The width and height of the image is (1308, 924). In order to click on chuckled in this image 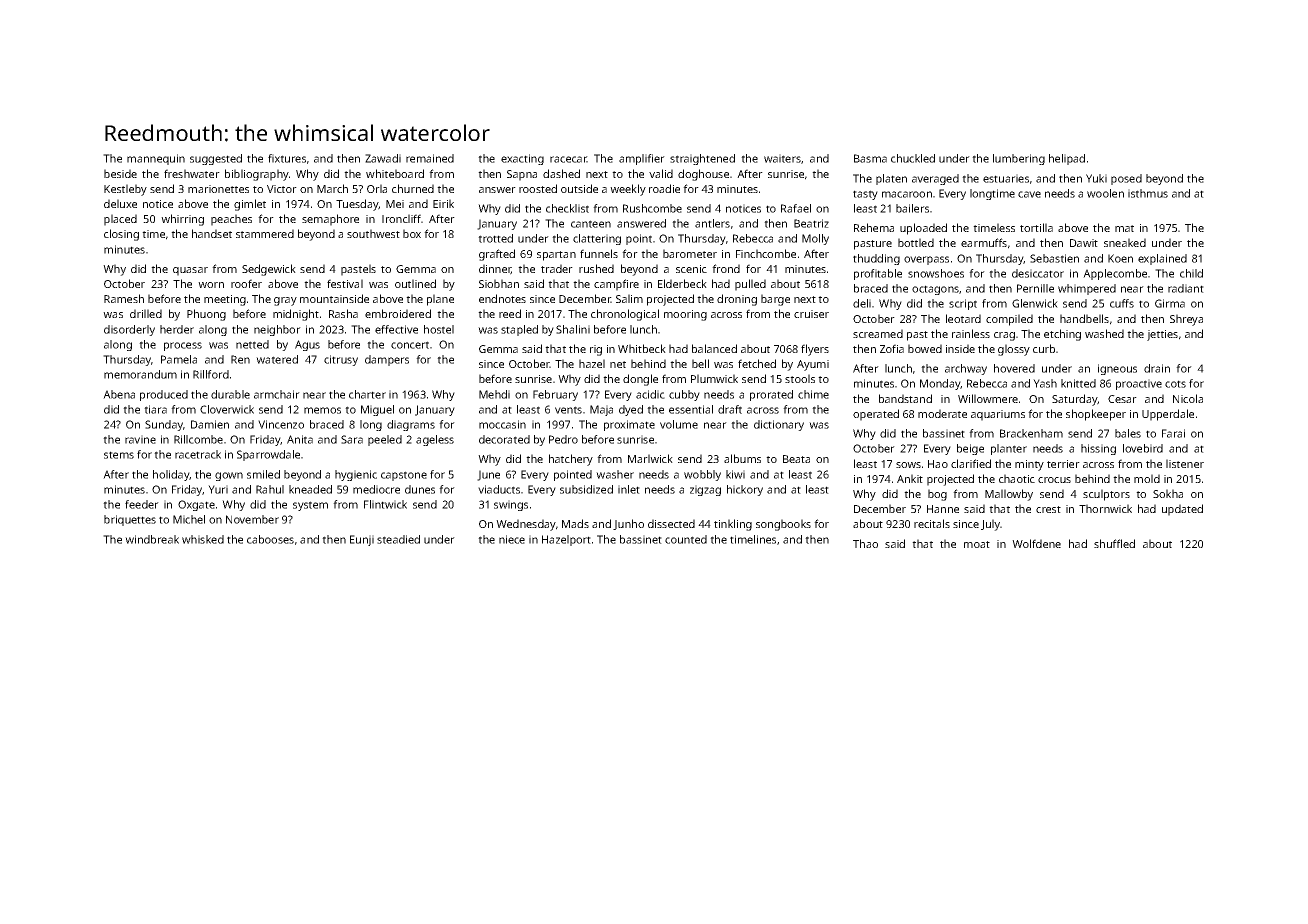, I will do `click(913, 158)`.
